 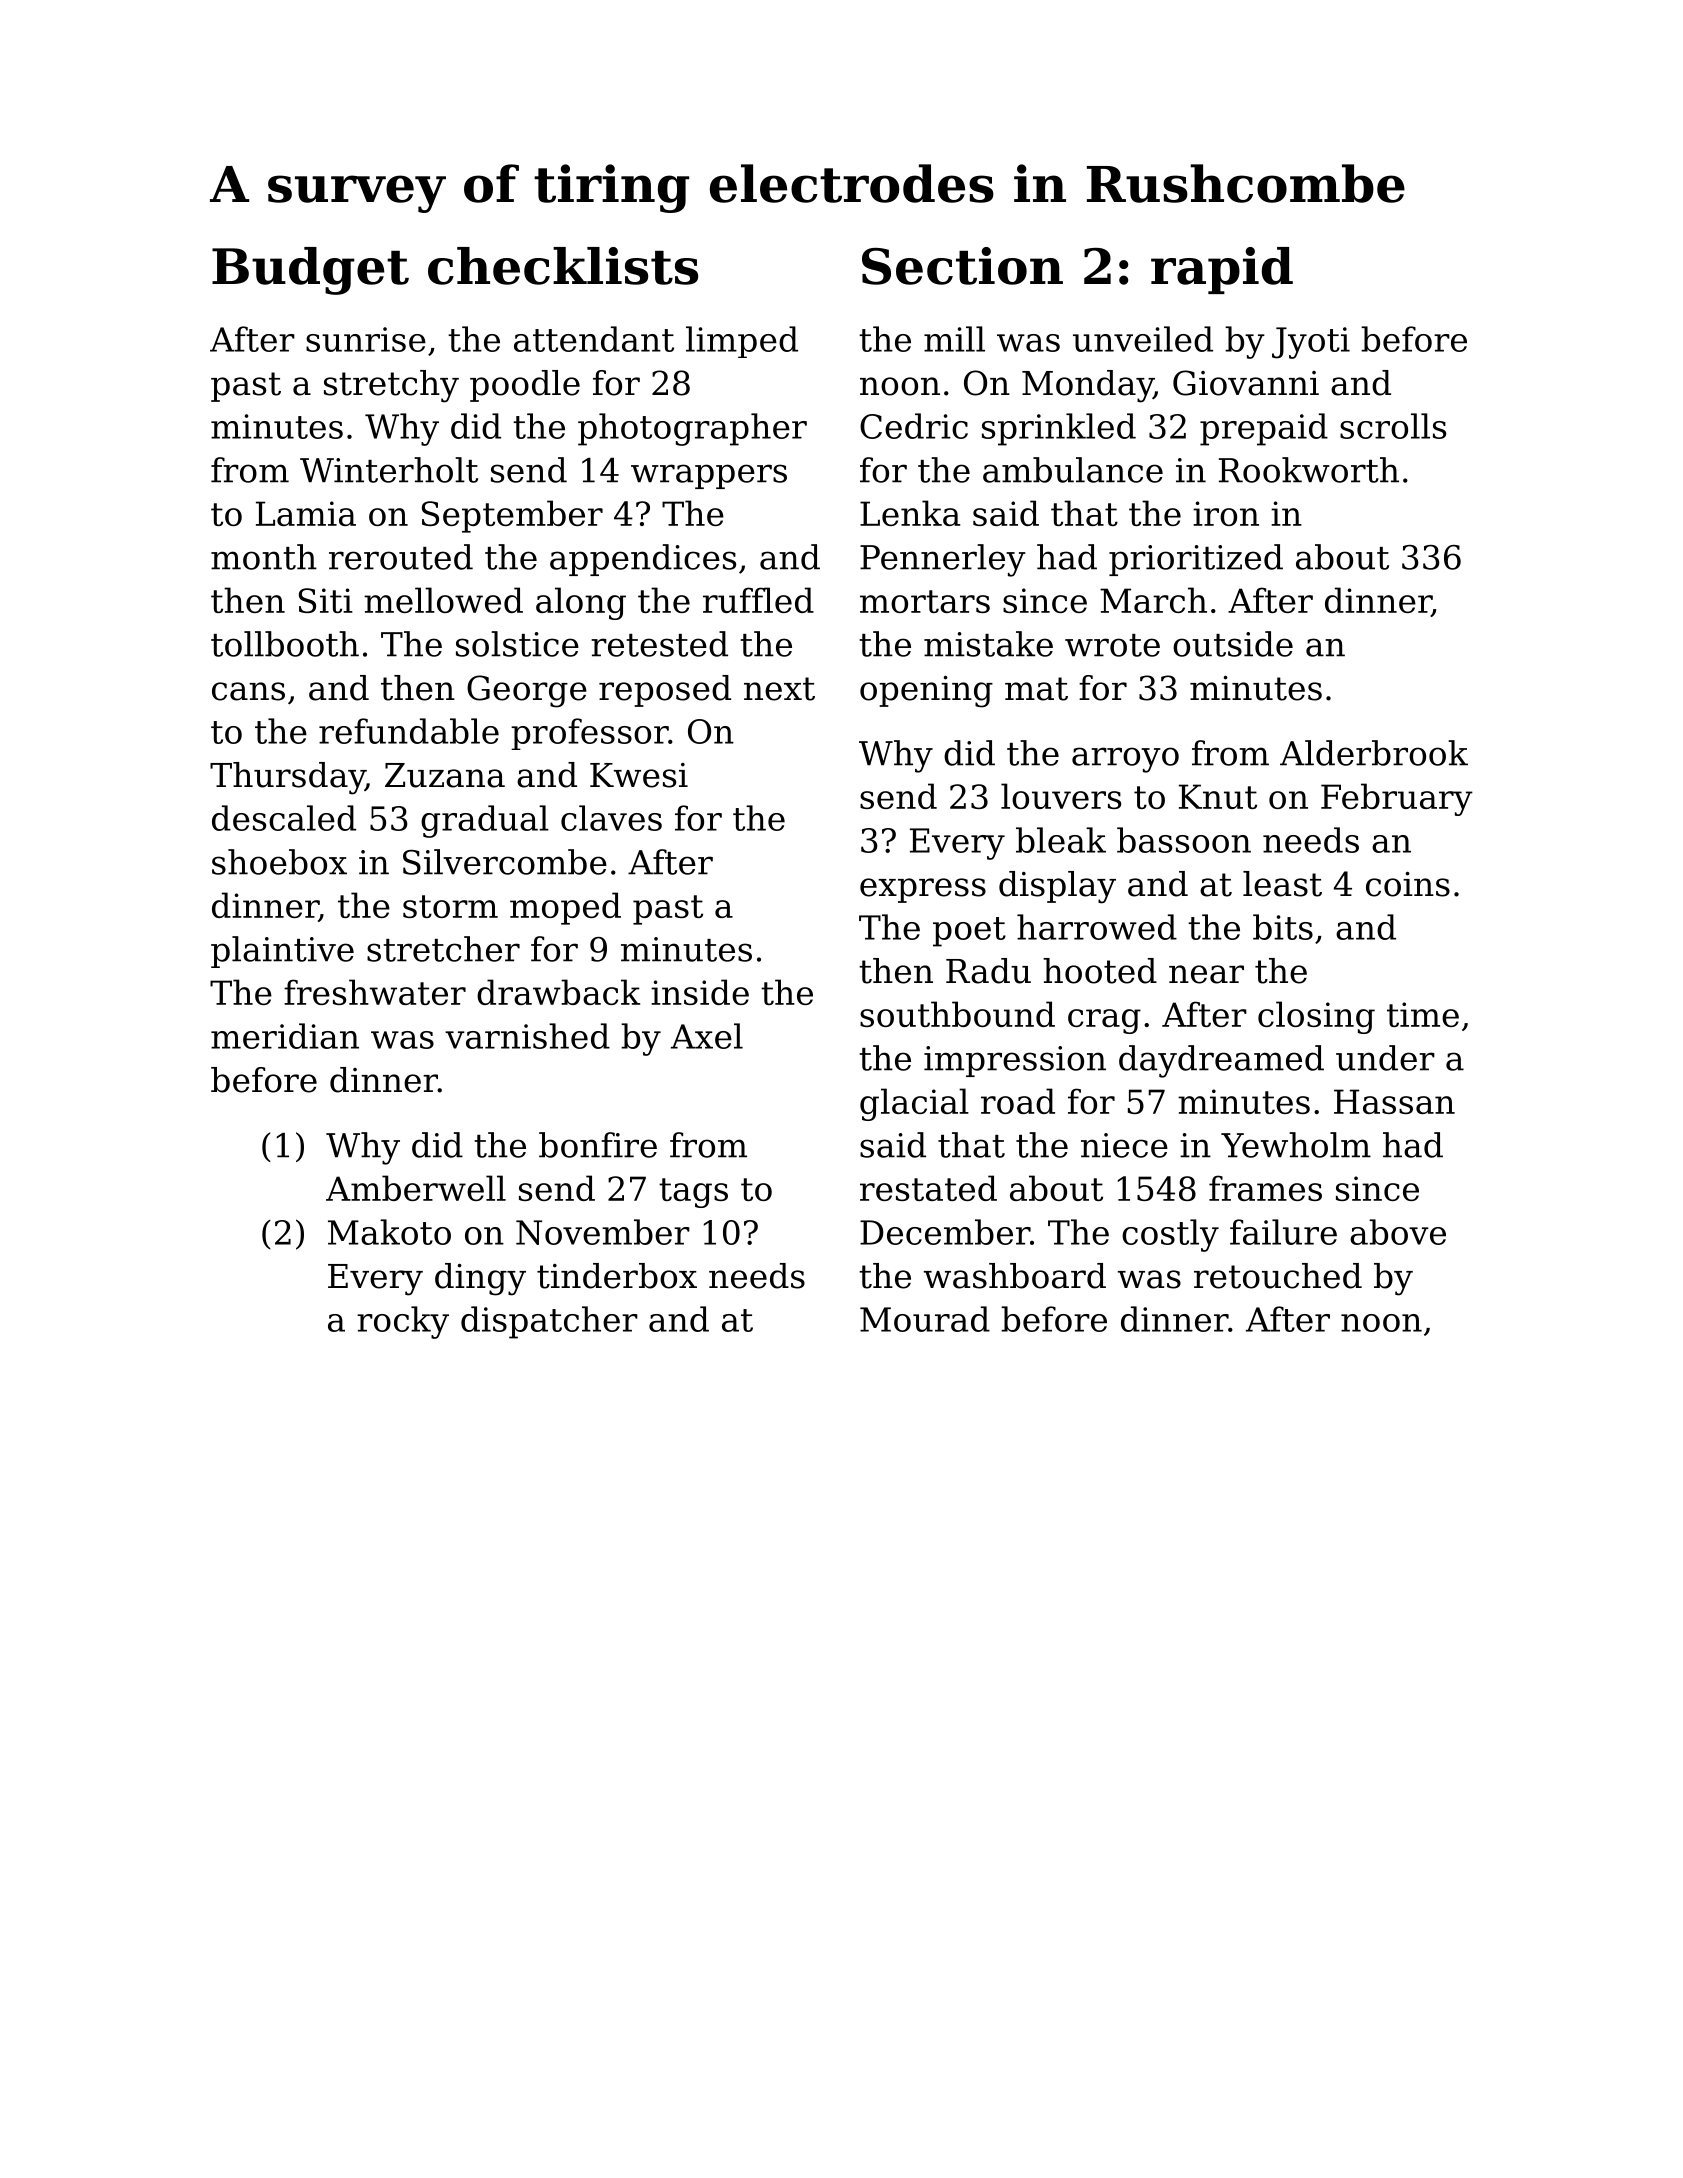 What do you see at coordinates (742, 342) in the document?
I see `limped` at bounding box center [742, 342].
